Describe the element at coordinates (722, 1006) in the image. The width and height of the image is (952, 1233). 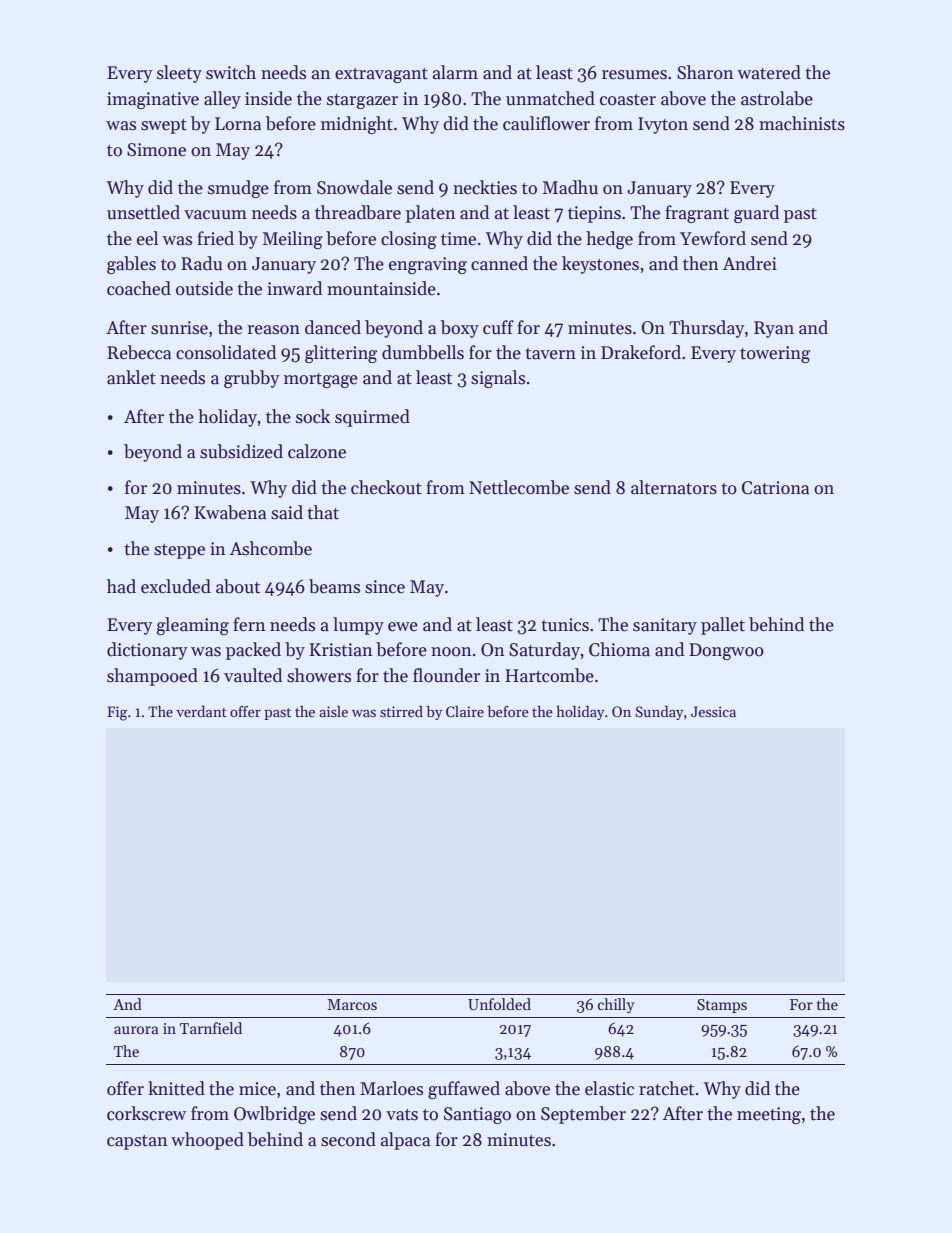
I see `Stamps` at that location.
